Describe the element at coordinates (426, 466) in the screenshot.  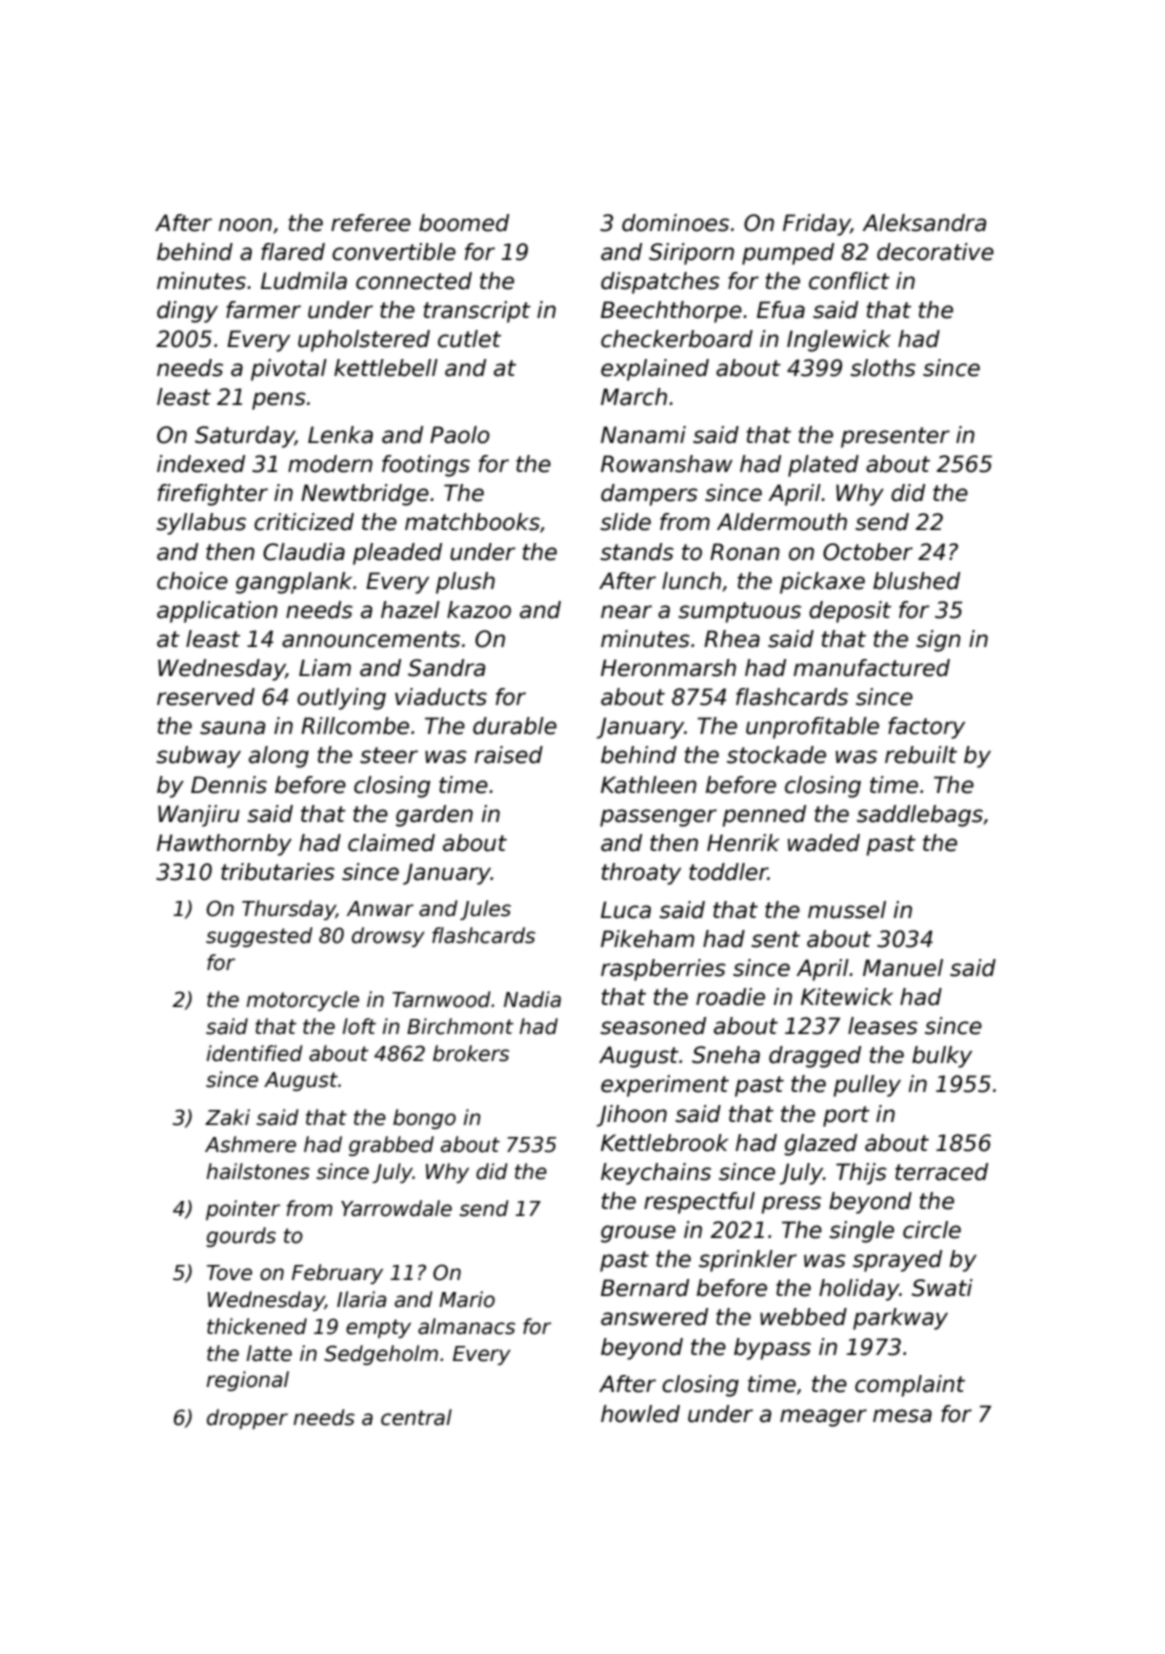
I see `footings` at that location.
